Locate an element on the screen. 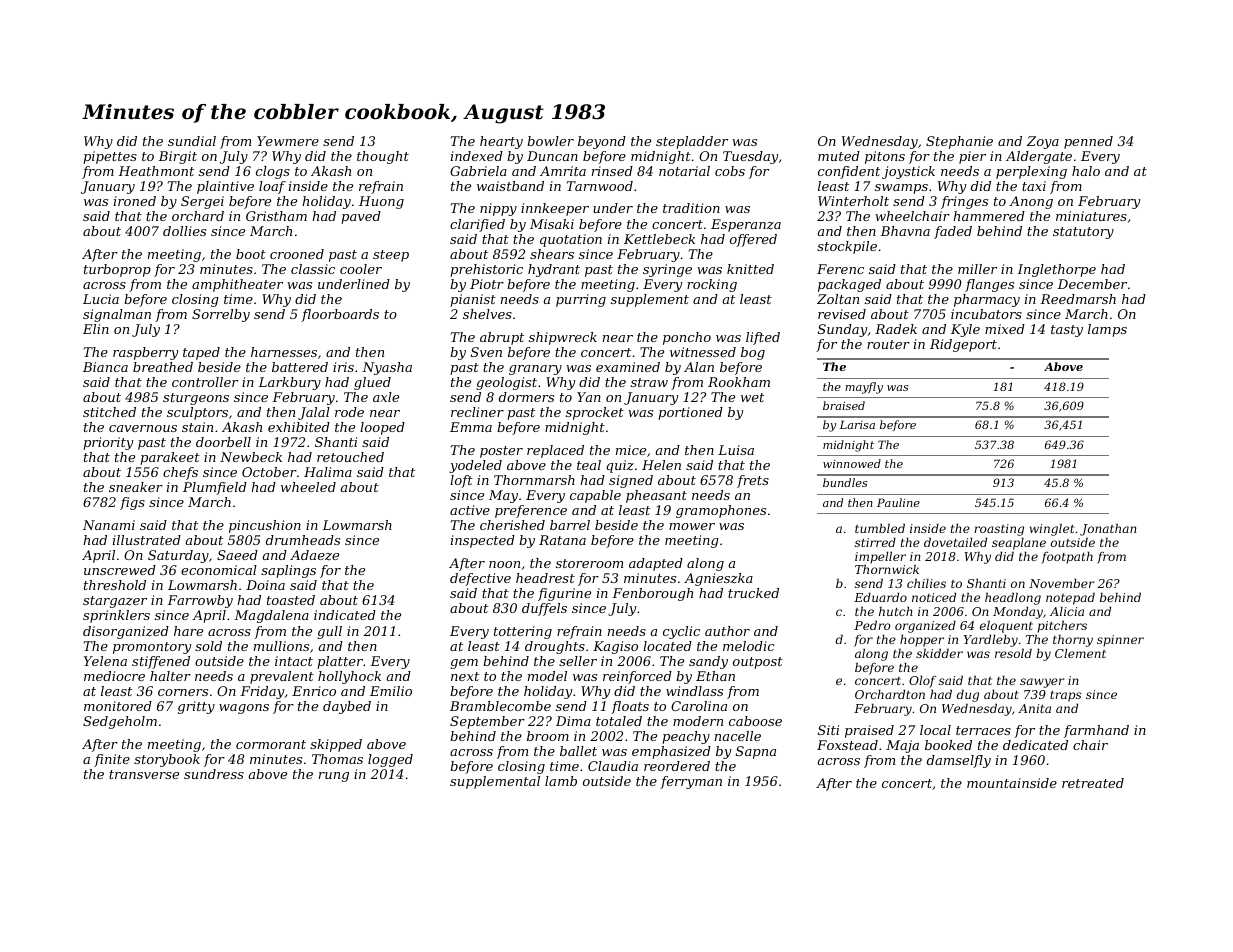 This screenshot has height=952, width=1233. knitted is located at coordinates (750, 269).
